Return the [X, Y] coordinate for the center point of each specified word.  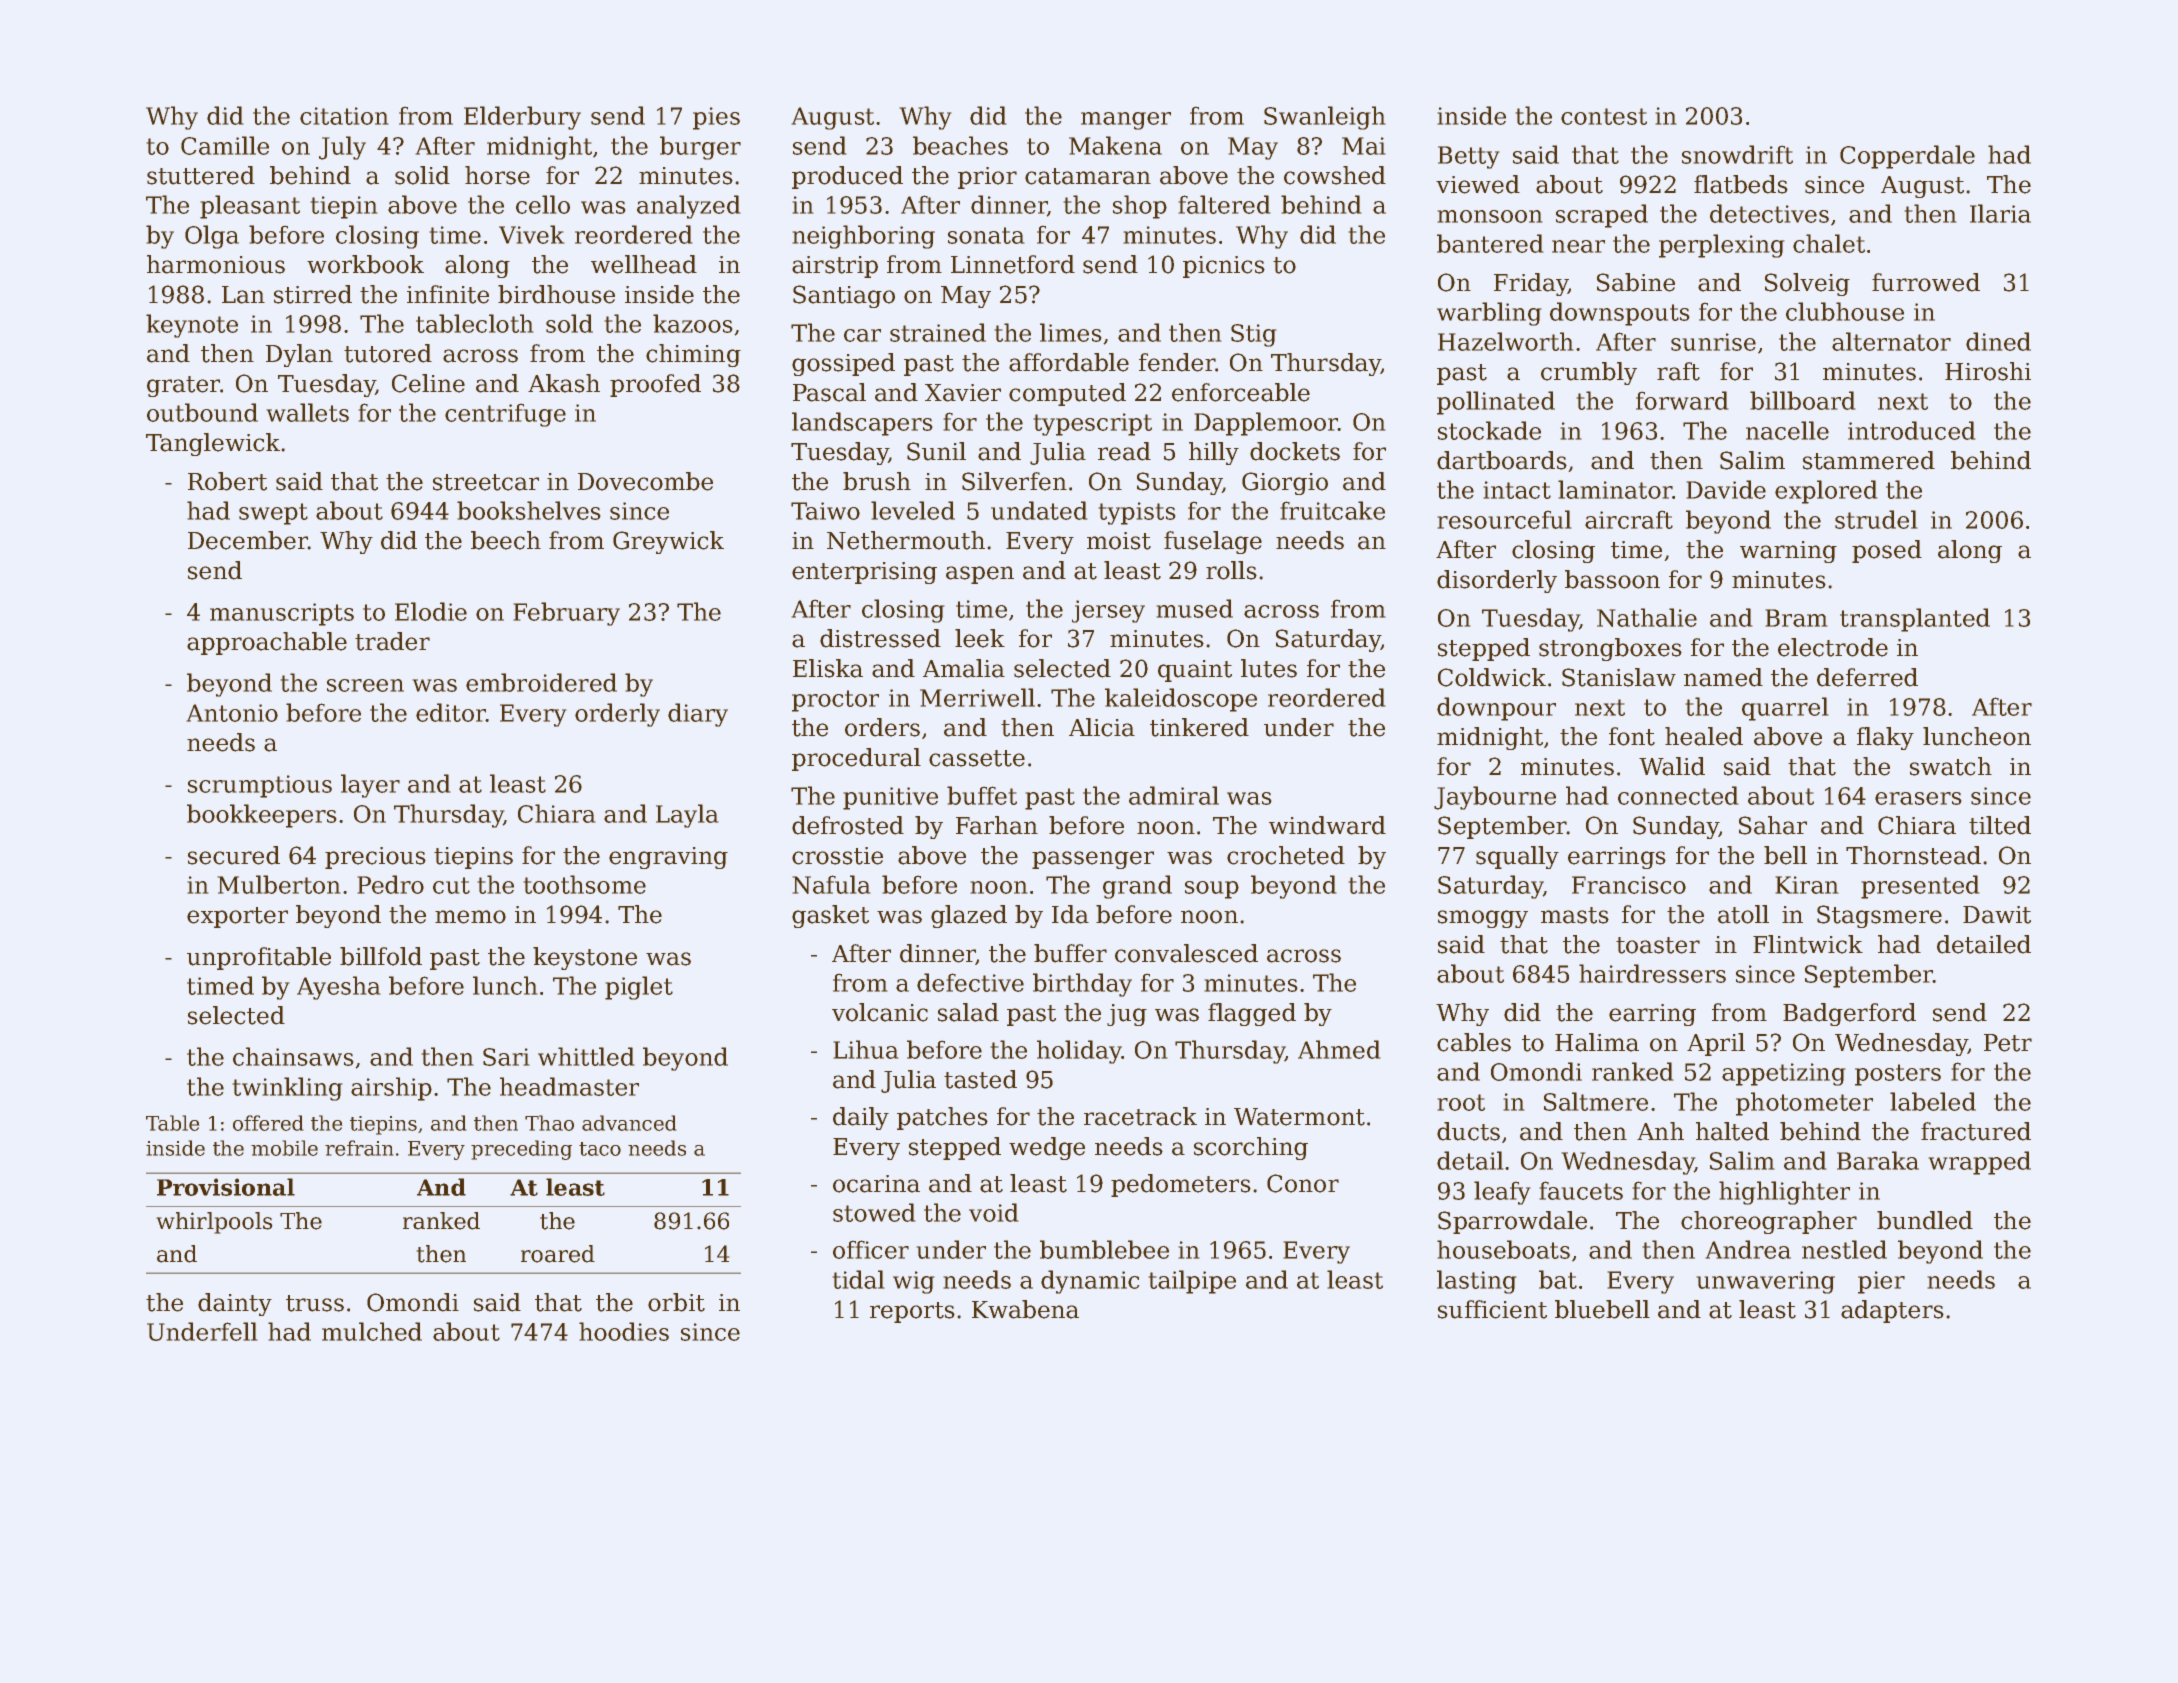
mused [1194, 608]
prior [987, 178]
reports [912, 1312]
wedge [1047, 1148]
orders [882, 727]
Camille [225, 145]
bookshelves [529, 510]
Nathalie [1647, 617]
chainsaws [293, 1056]
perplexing [1722, 246]
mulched [372, 1331]
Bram [1796, 618]
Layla [687, 816]
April [1716, 1044]
